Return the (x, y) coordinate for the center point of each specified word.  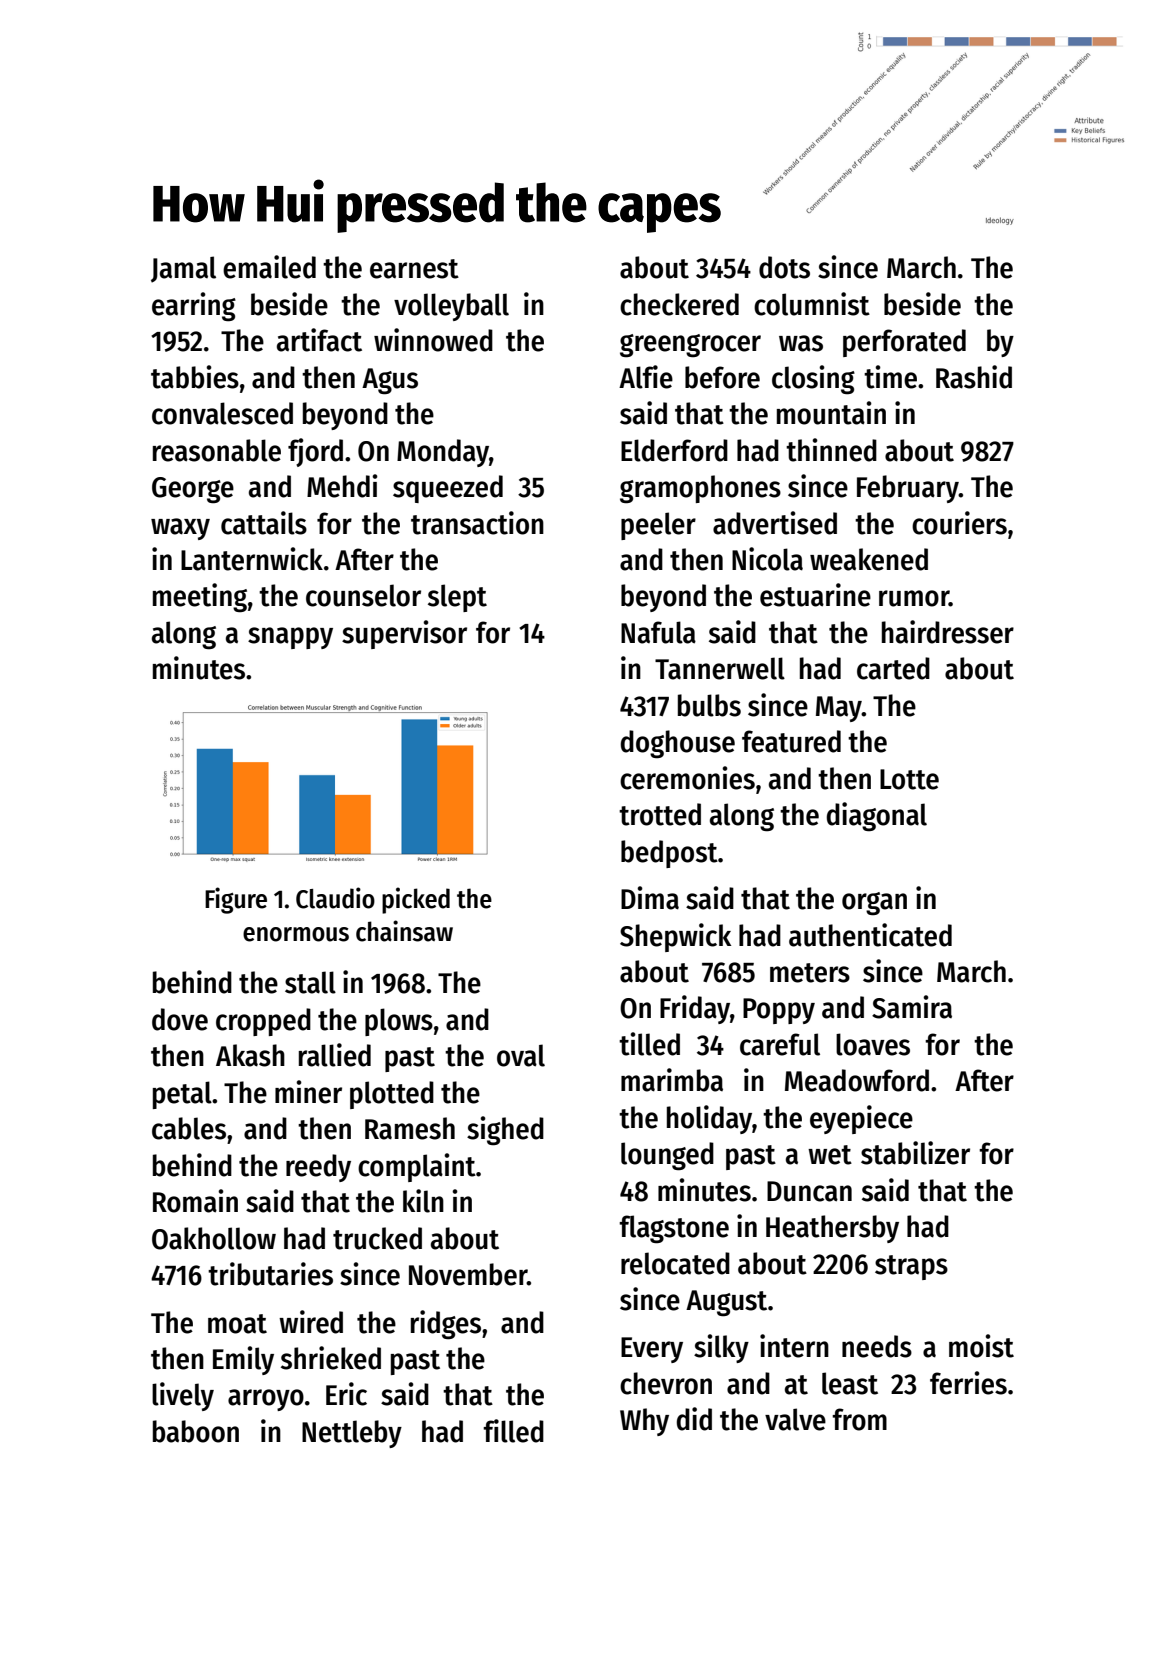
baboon (196, 1431)
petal (182, 1095)
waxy (180, 529)
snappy (290, 638)
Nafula (658, 632)
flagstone (674, 1229)
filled (513, 1431)
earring (194, 307)
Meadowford (857, 1080)
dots (784, 267)
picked (416, 900)
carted (893, 668)
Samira (912, 1007)
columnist (812, 304)
